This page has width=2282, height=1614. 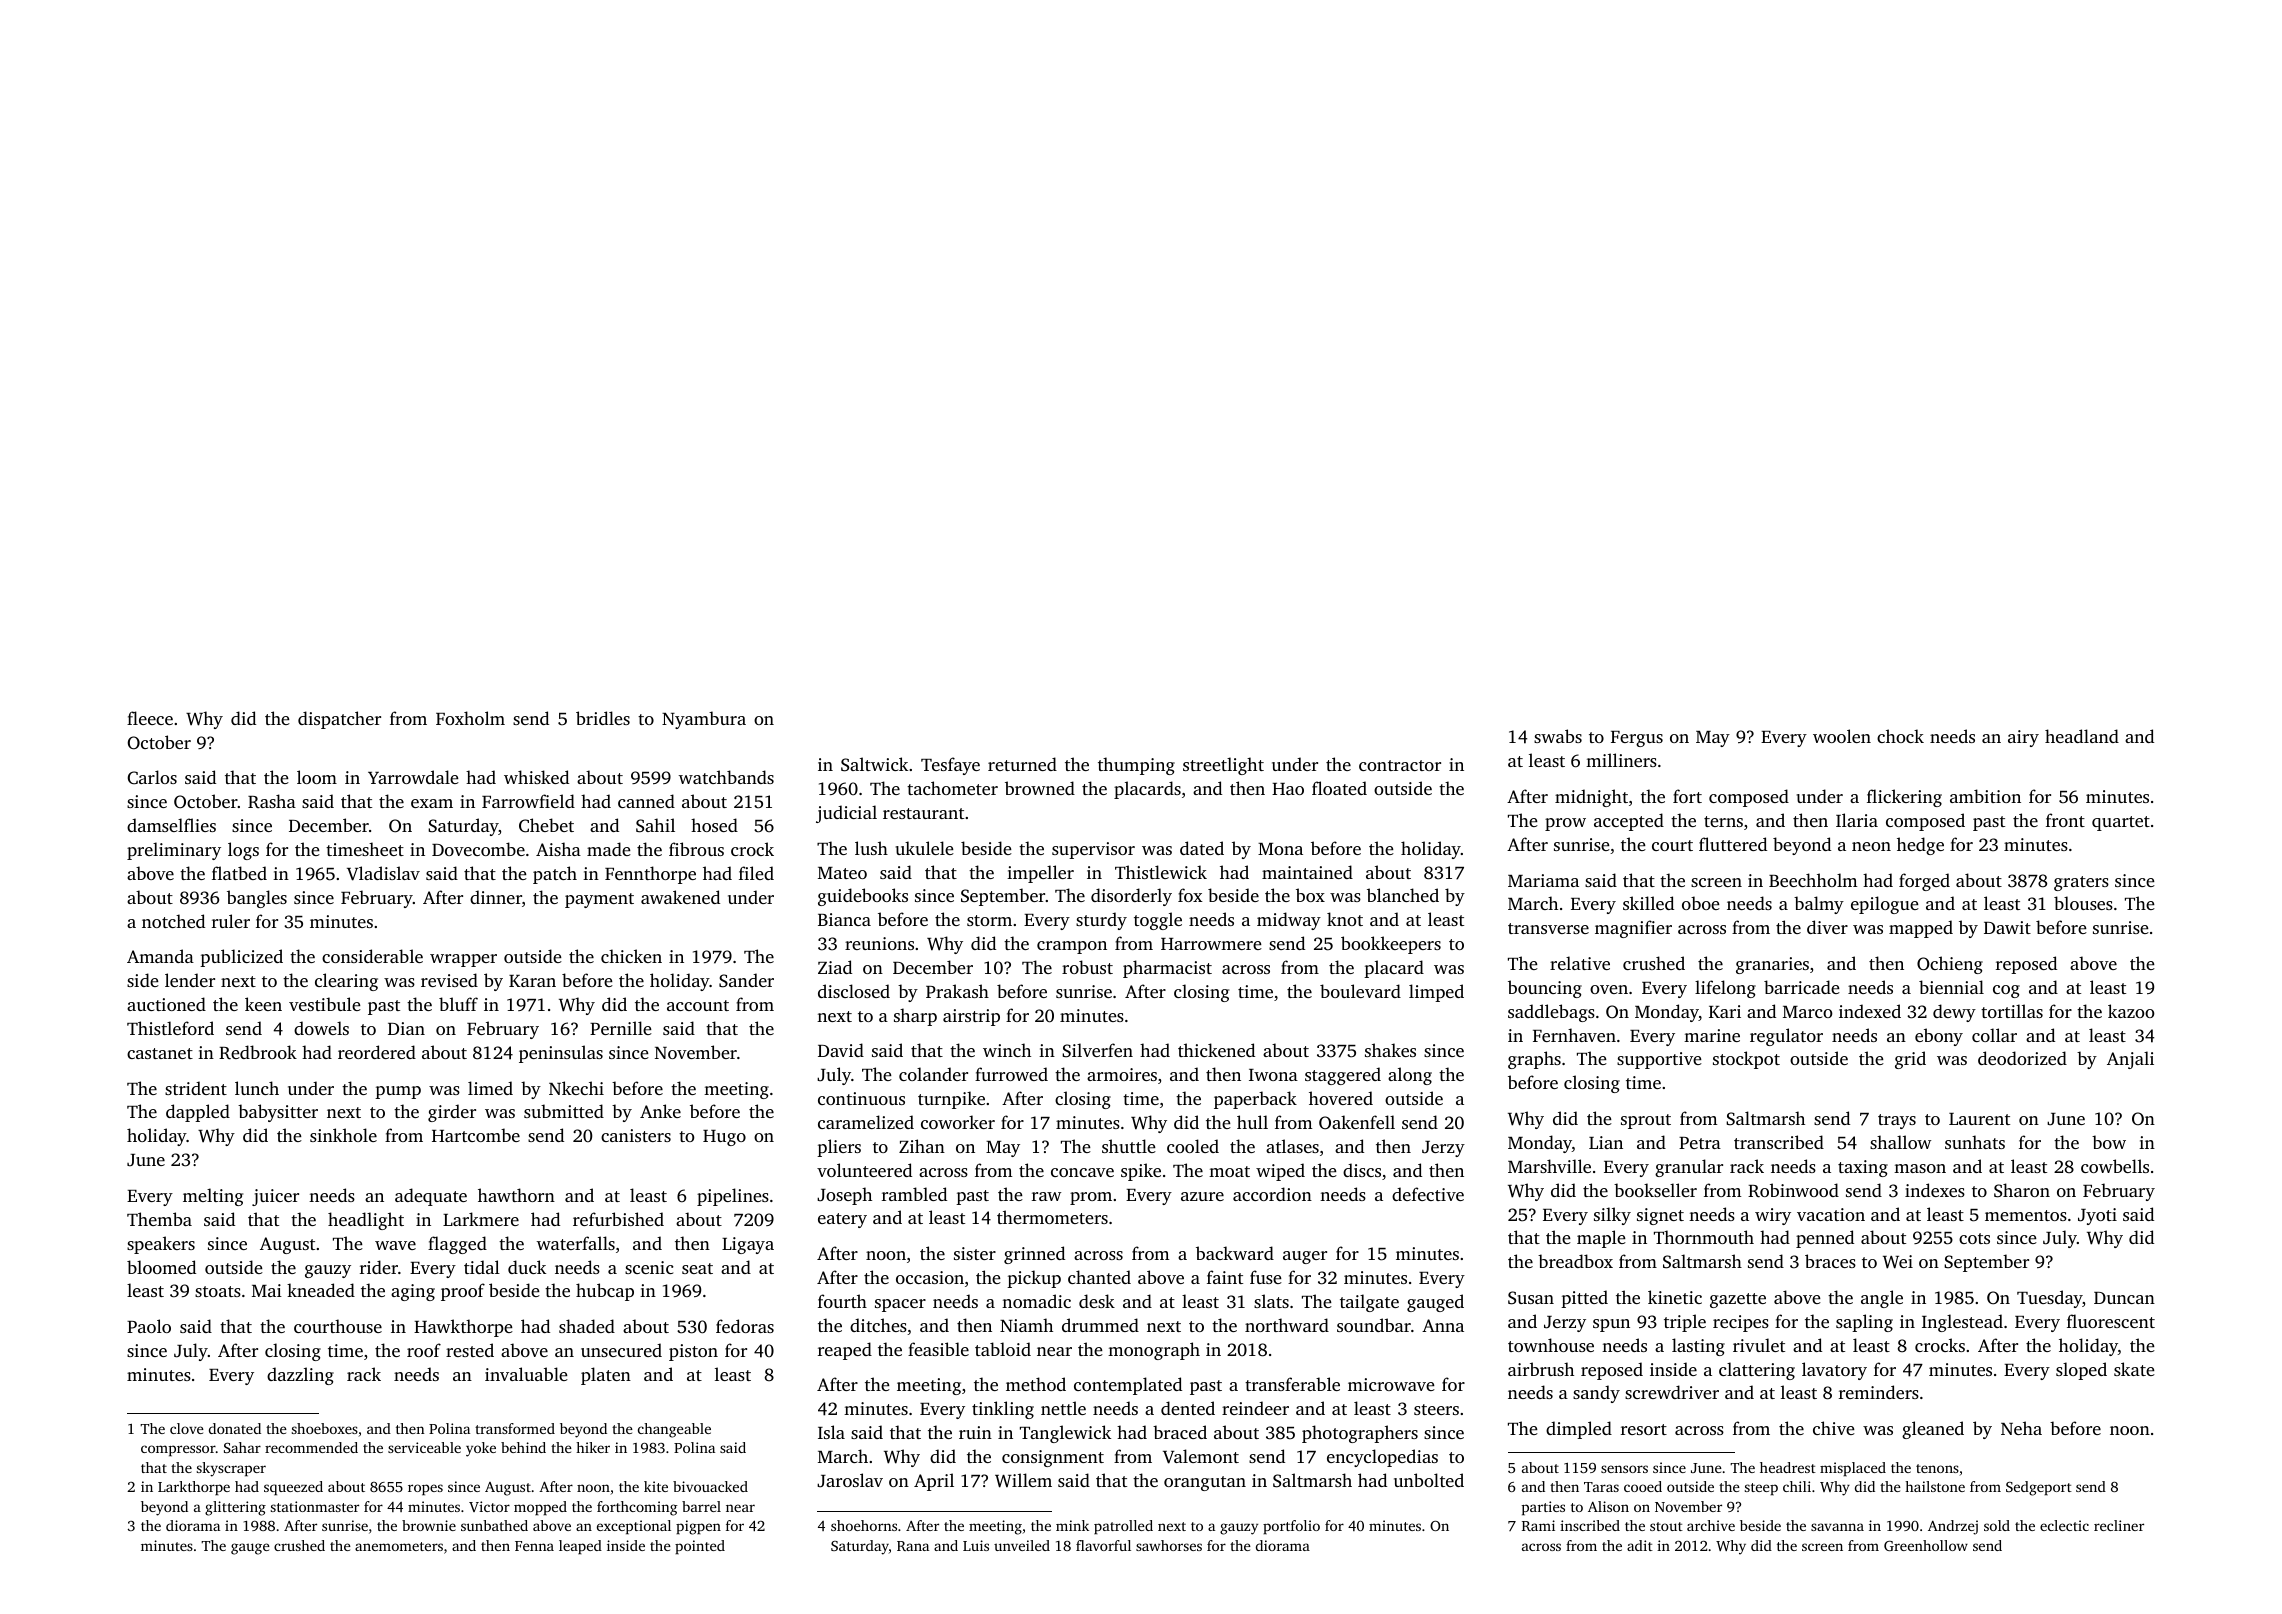 What do you see at coordinates (2082, 736) in the page?
I see `headland` at bounding box center [2082, 736].
